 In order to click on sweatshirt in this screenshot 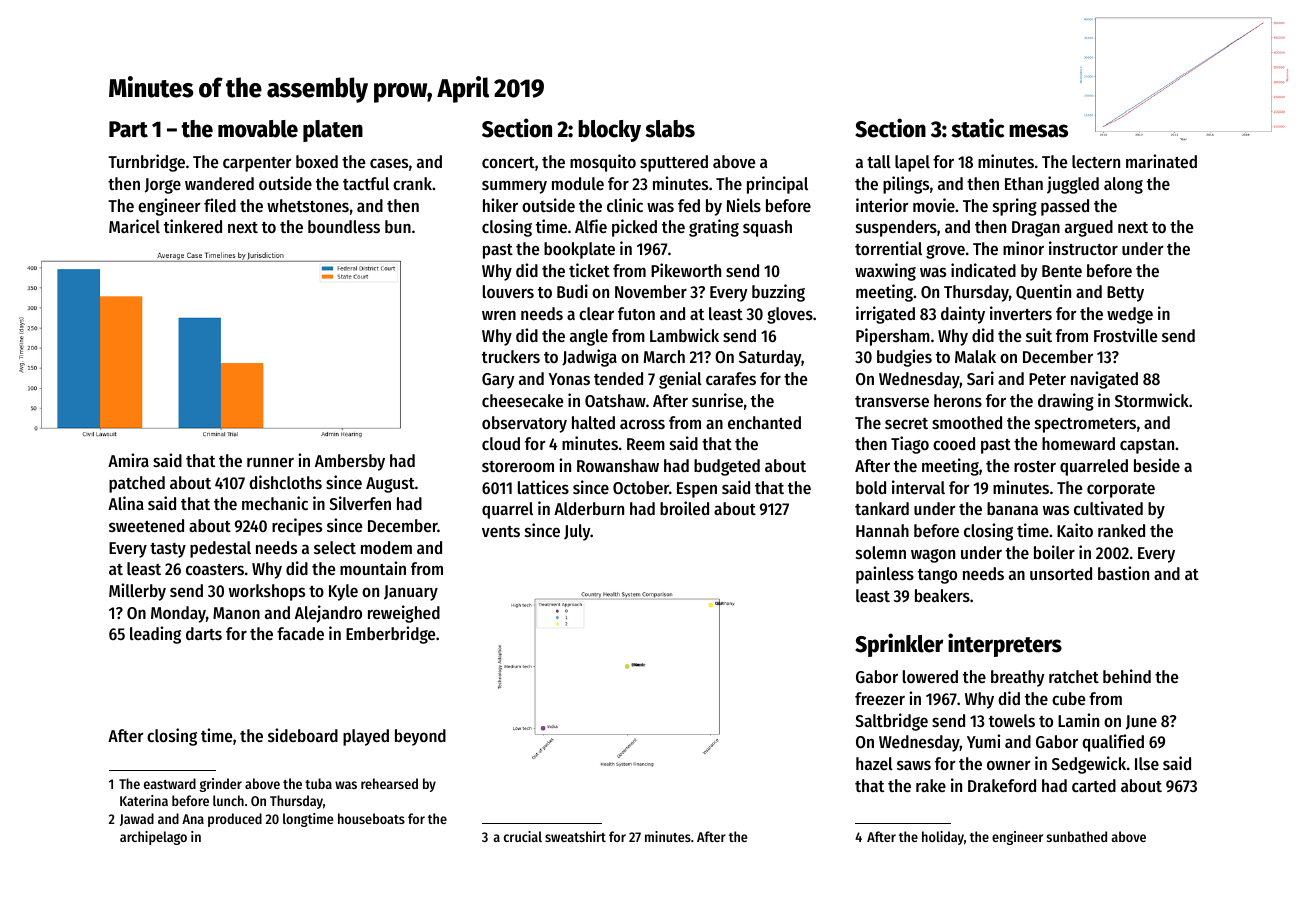, I will do `click(575, 836)`.
